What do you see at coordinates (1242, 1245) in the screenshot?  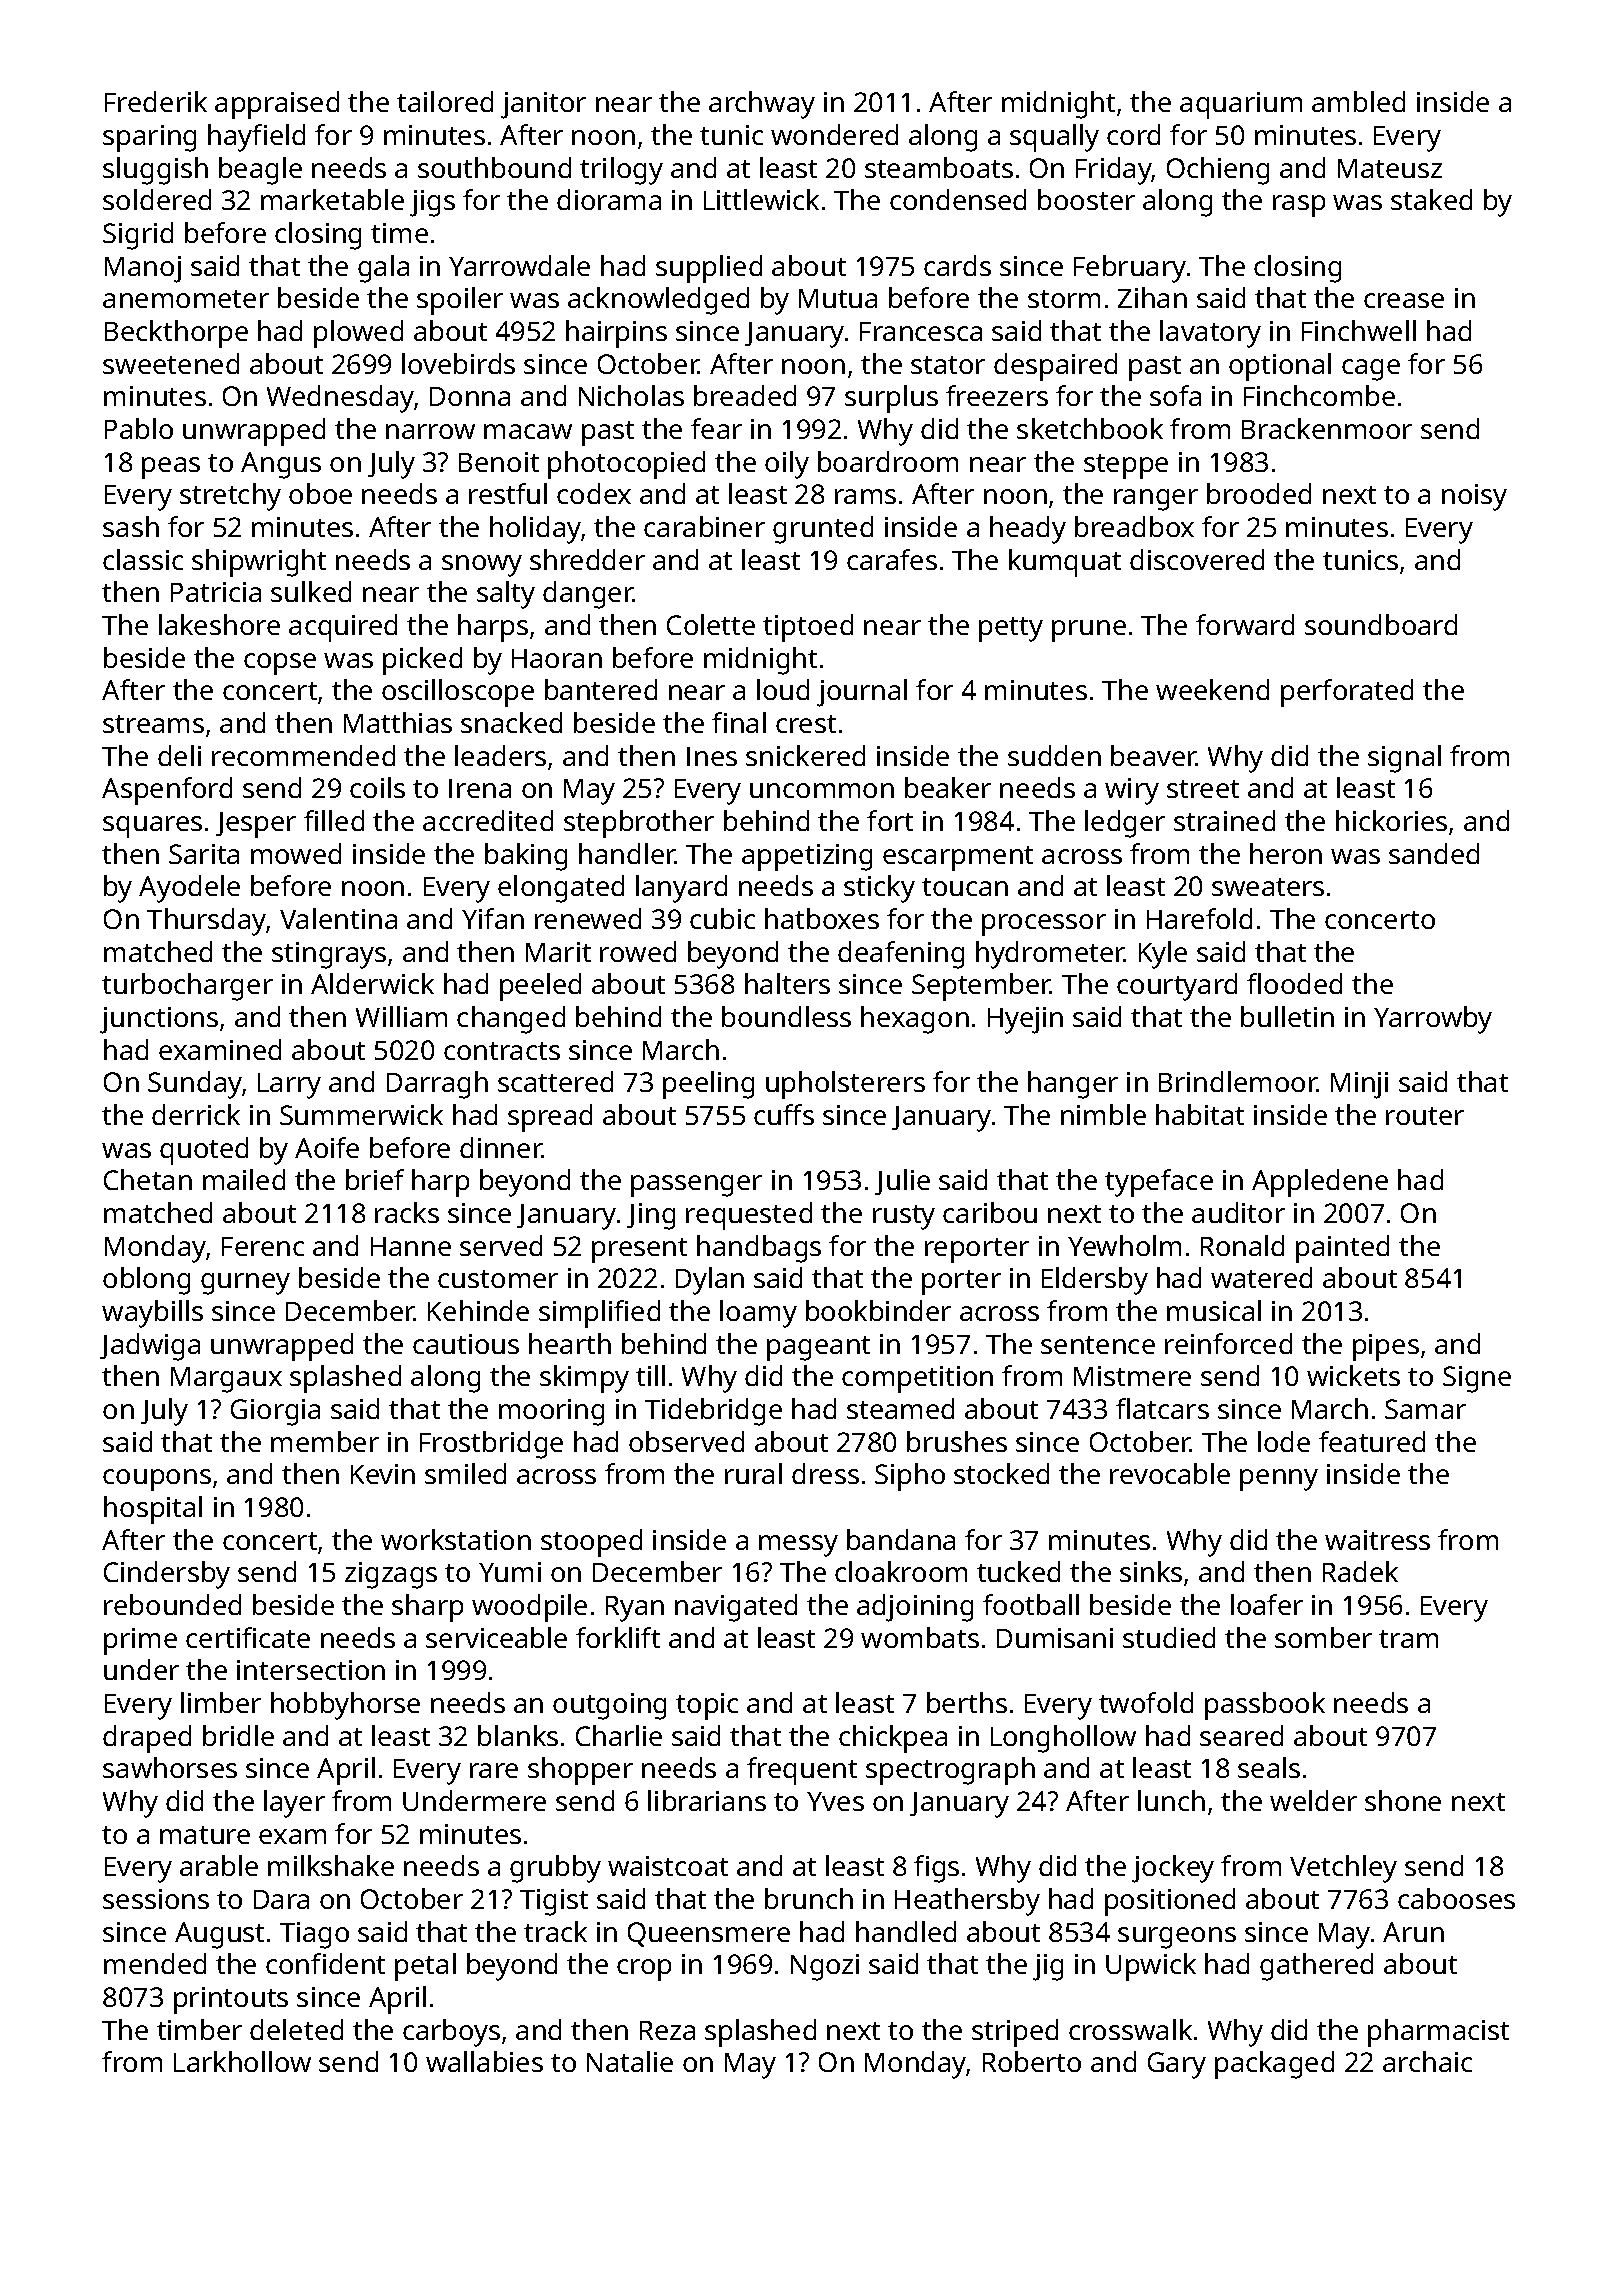 I see `Ronald` at bounding box center [1242, 1245].
